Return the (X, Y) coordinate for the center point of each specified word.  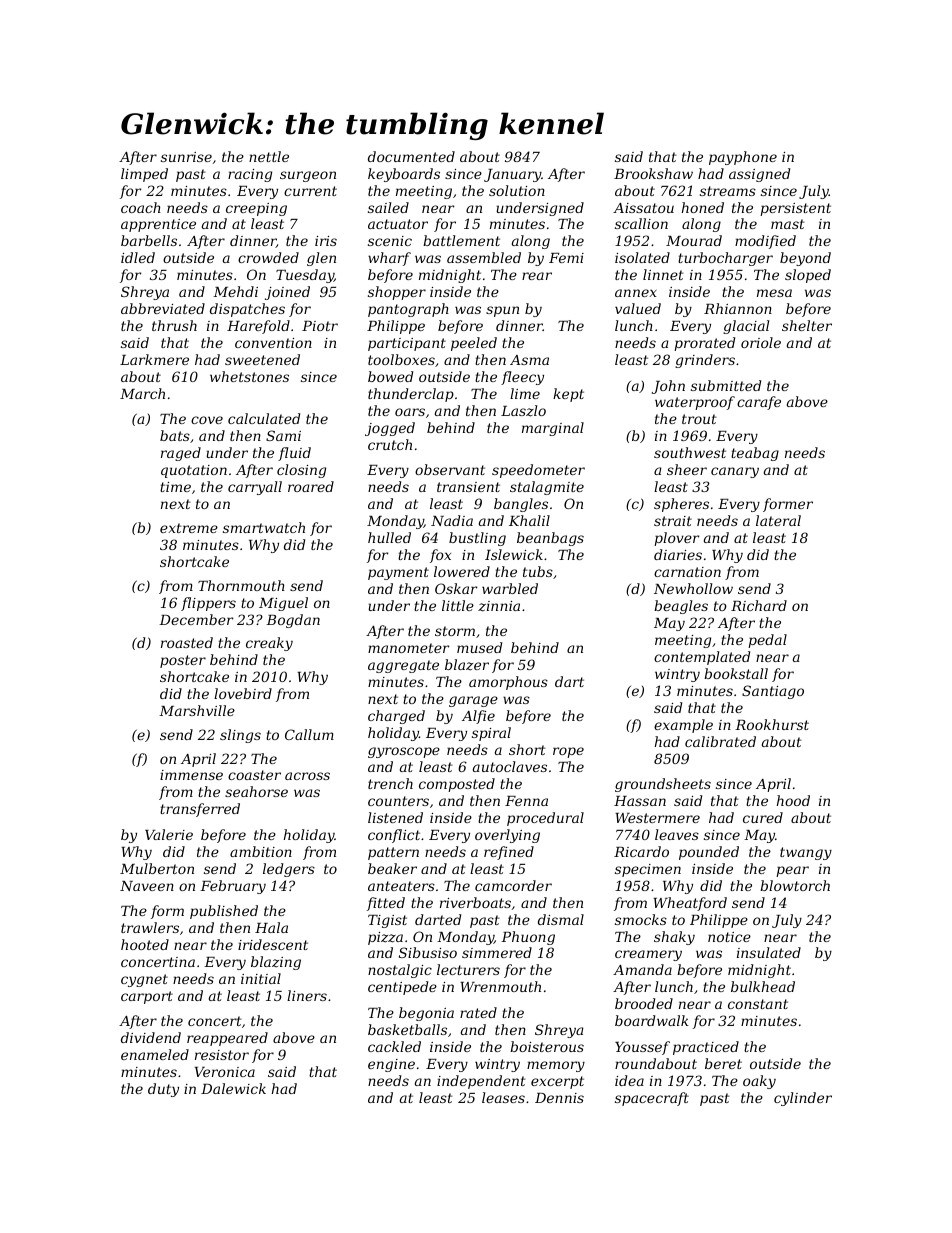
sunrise (186, 157)
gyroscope (404, 752)
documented (411, 156)
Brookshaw (653, 173)
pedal (767, 641)
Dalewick (233, 1088)
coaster (254, 775)
